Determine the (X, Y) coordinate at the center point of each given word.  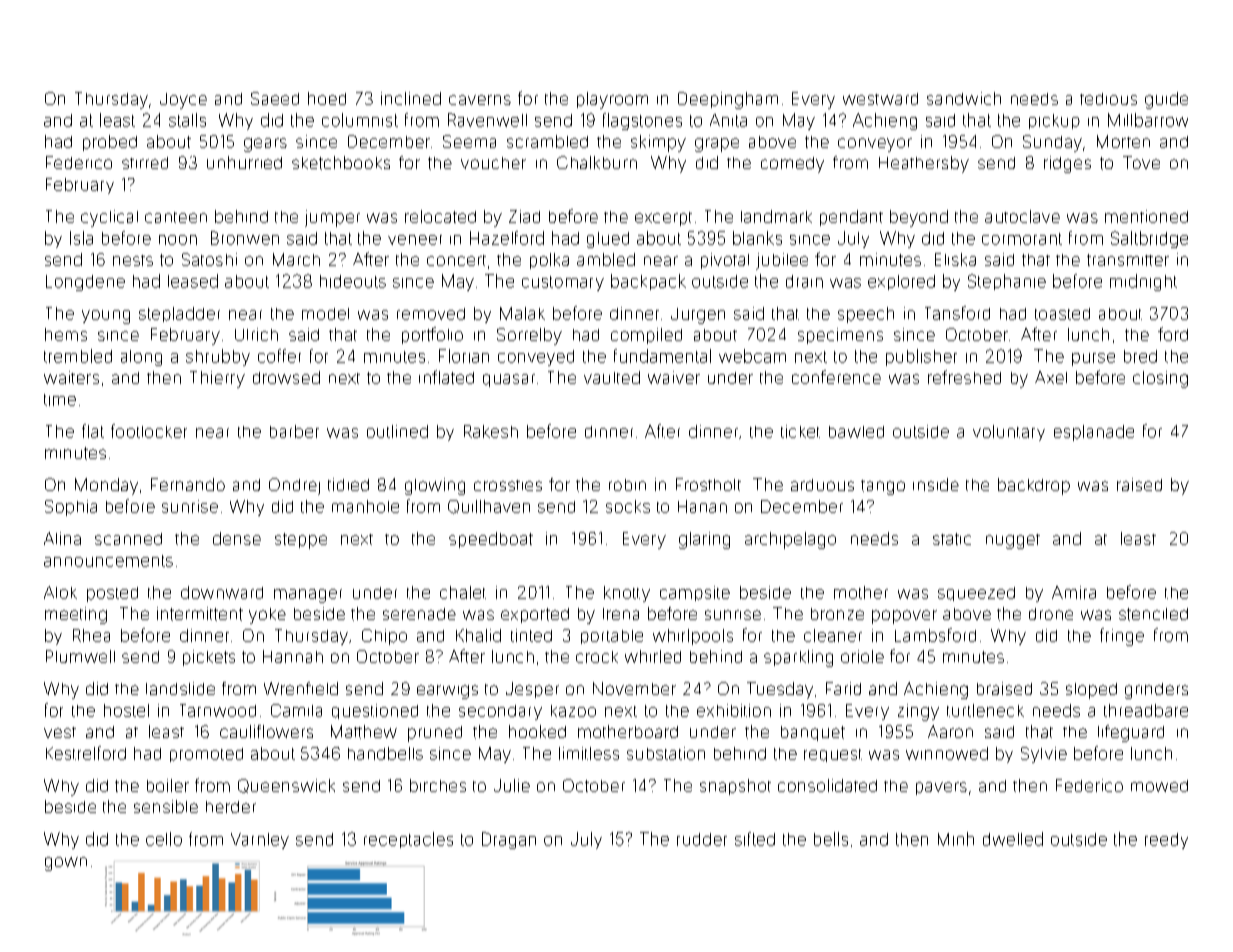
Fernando (188, 484)
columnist (360, 120)
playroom (612, 100)
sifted (755, 839)
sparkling (798, 658)
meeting (76, 615)
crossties (508, 485)
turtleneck (985, 710)
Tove (1141, 162)
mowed (1159, 786)
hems (66, 334)
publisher (921, 357)
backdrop (1034, 486)
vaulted (612, 377)
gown (66, 864)
